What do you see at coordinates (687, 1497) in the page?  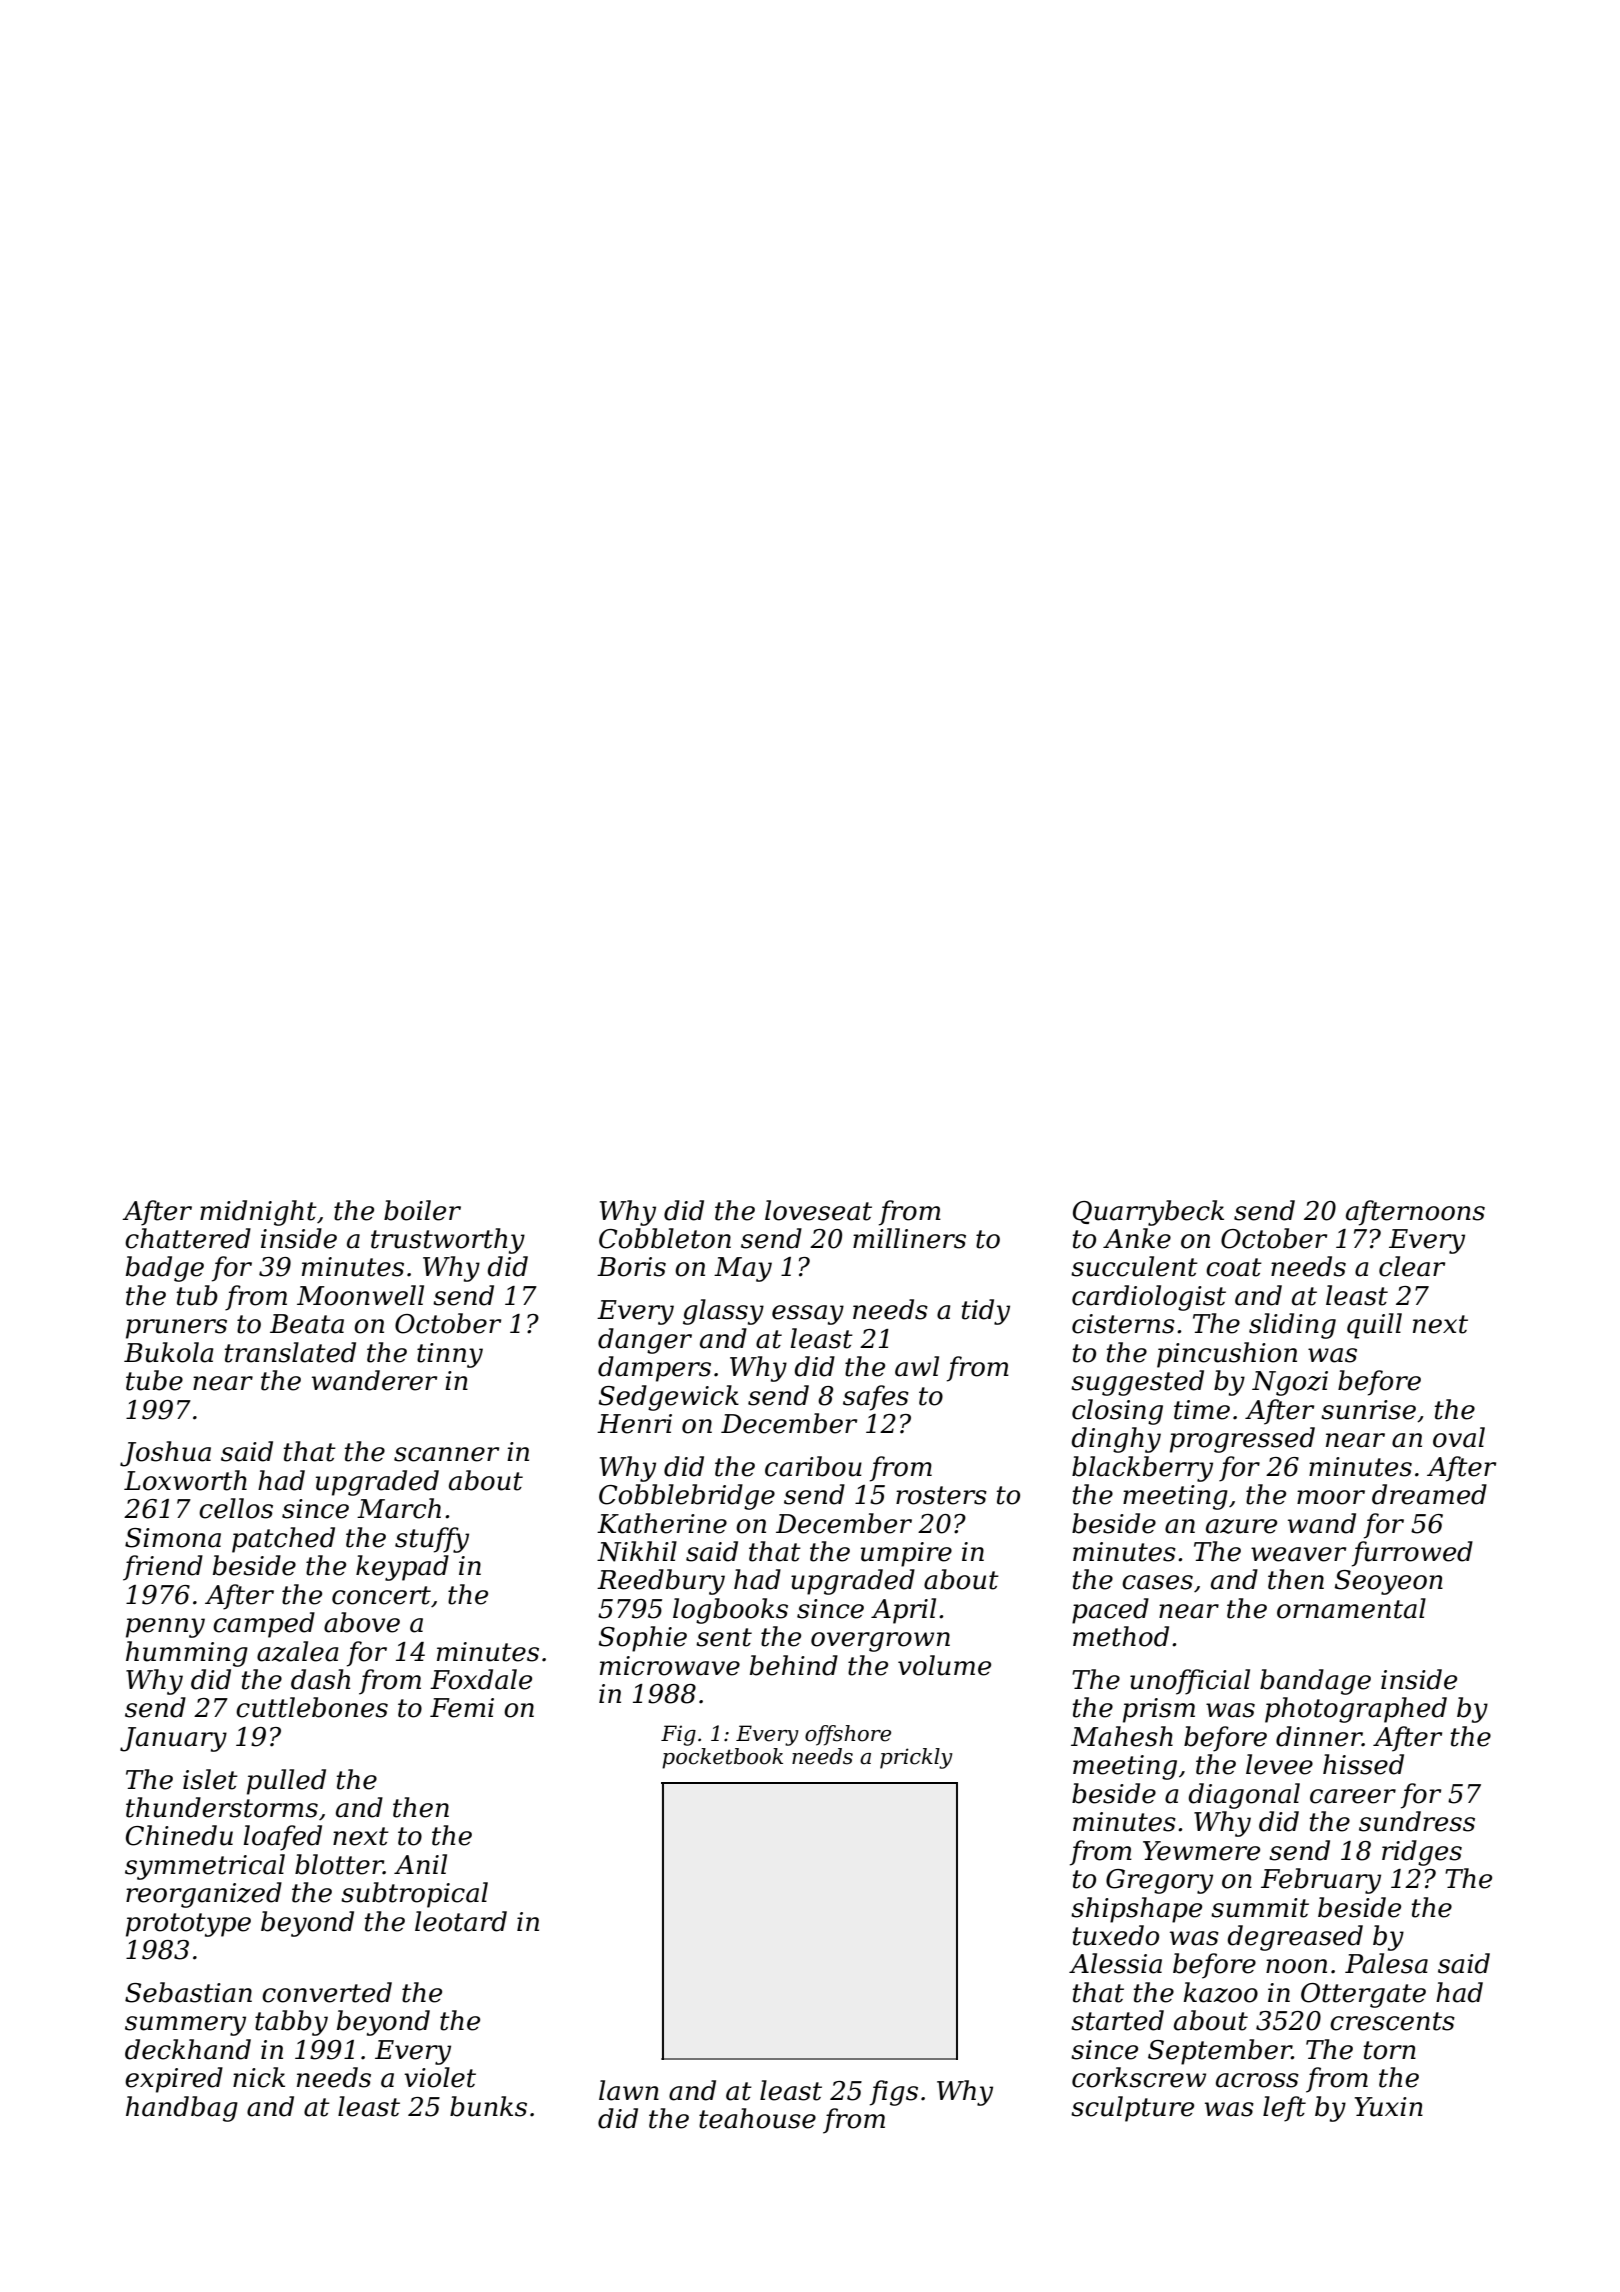 I see `Cobblebridge` at bounding box center [687, 1497].
